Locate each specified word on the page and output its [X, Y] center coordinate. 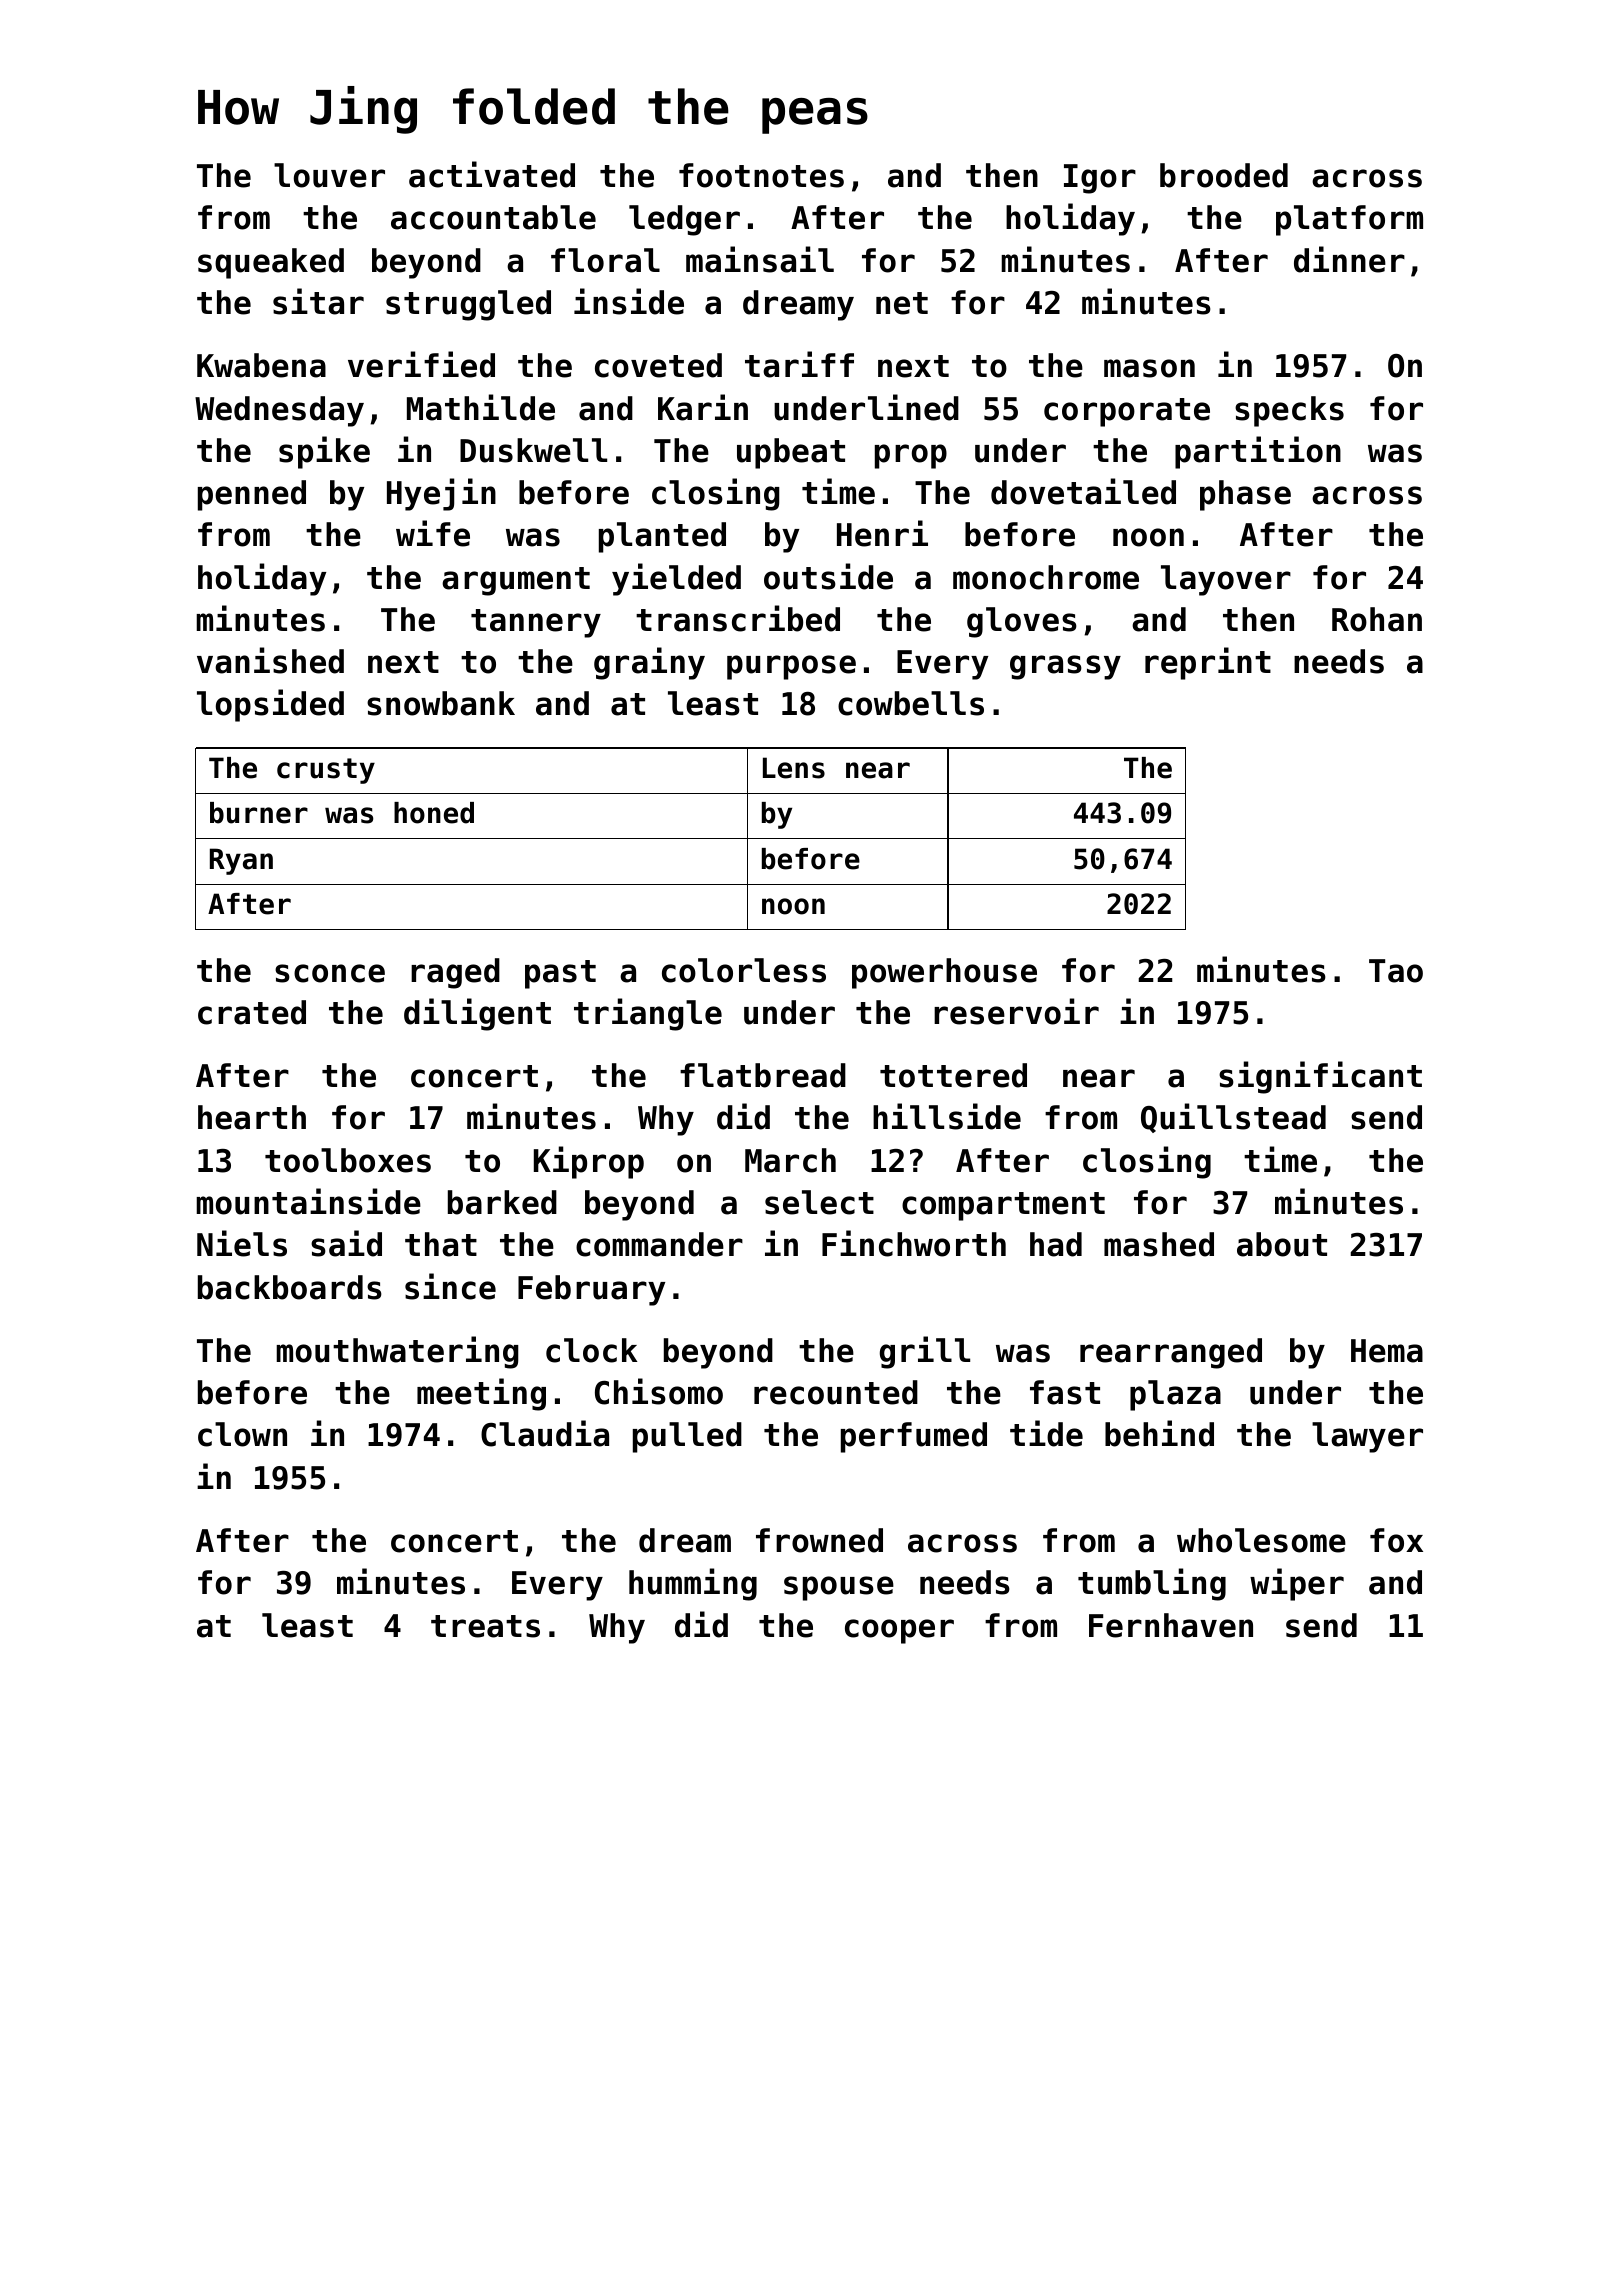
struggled [468, 305]
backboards [290, 1287]
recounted [836, 1392]
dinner [1349, 259]
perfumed [914, 1437]
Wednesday [279, 411]
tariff [799, 364]
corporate [1127, 412]
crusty [326, 771]
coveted [658, 365]
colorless [744, 970]
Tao [1396, 971]
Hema [1387, 1351]
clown [242, 1434]
